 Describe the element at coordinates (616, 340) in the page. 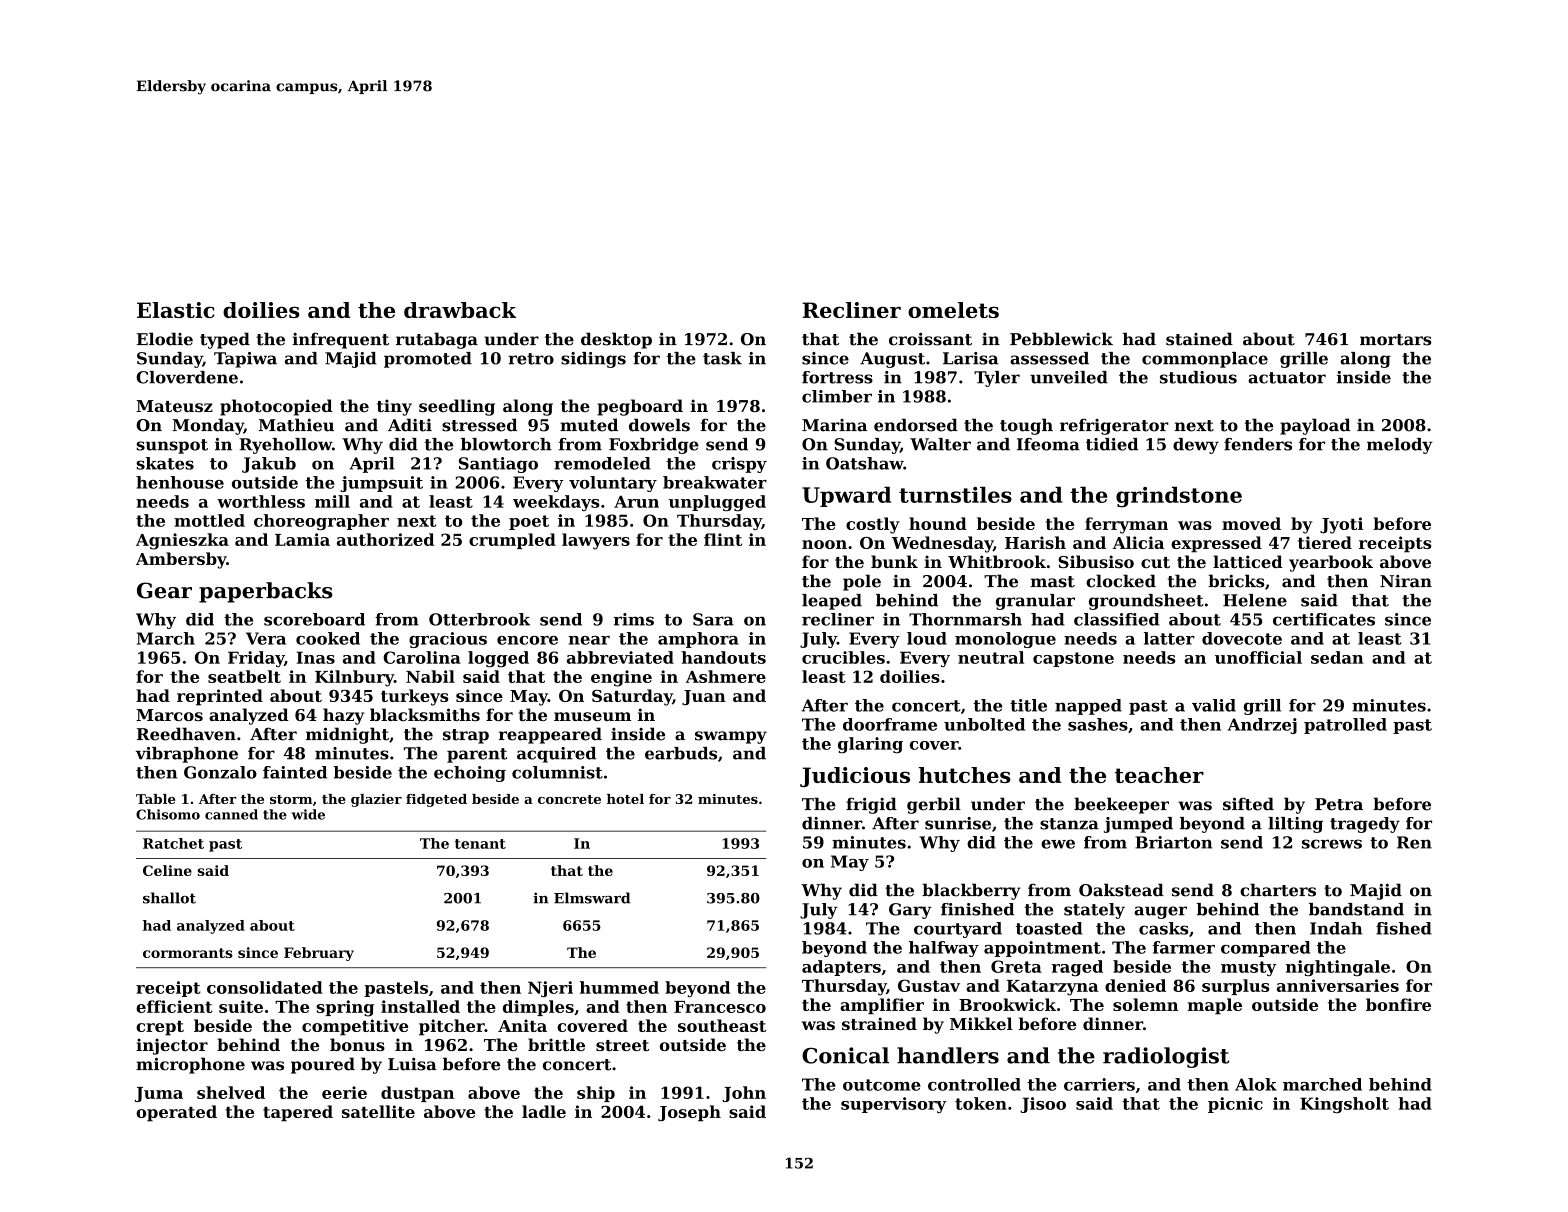

I see `desktop` at that location.
